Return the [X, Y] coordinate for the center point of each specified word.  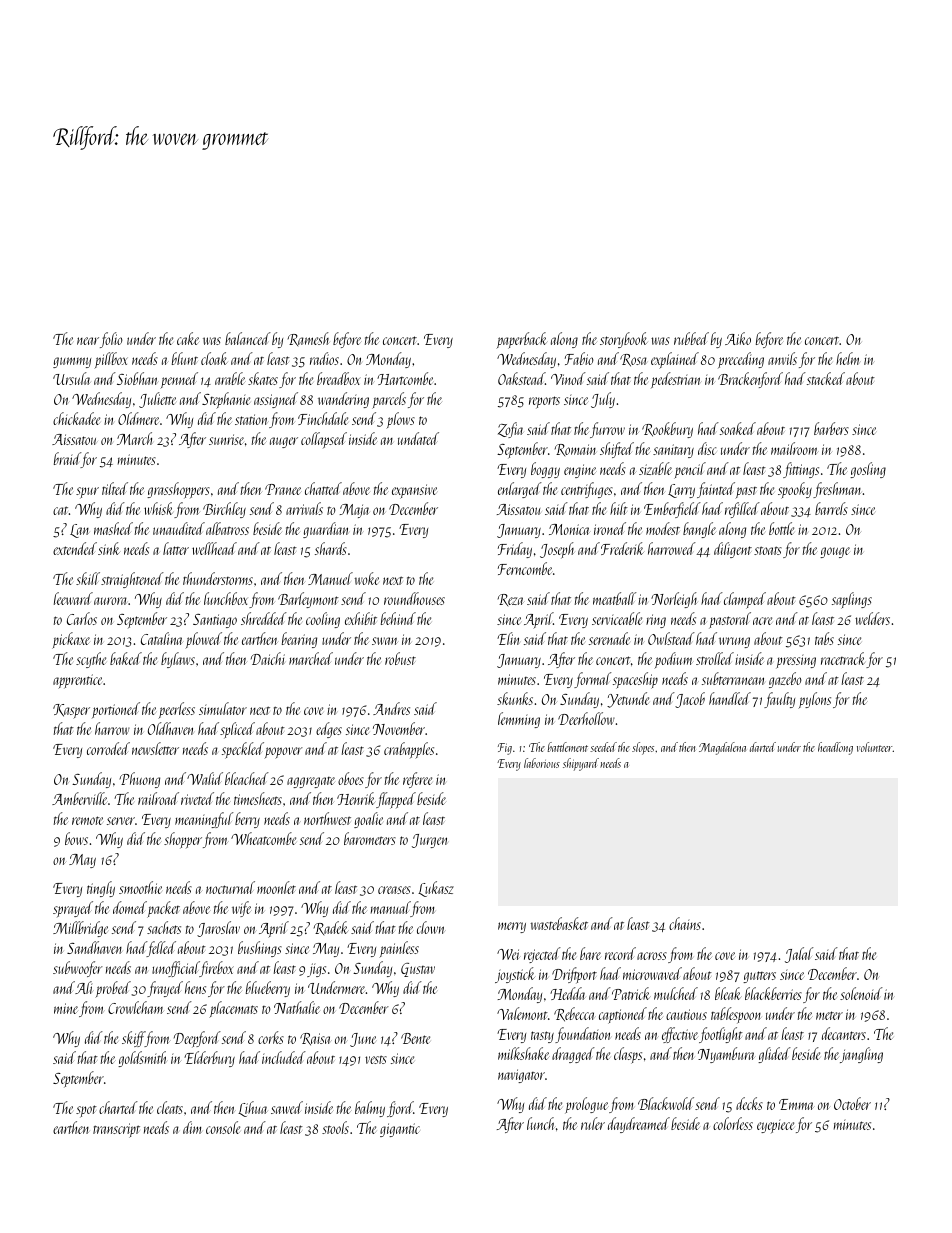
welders [872, 618]
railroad [158, 798]
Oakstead [521, 378]
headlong [835, 748]
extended [75, 548]
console [223, 1127]
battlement [567, 747]
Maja [354, 511]
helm [847, 358]
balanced [248, 338]
